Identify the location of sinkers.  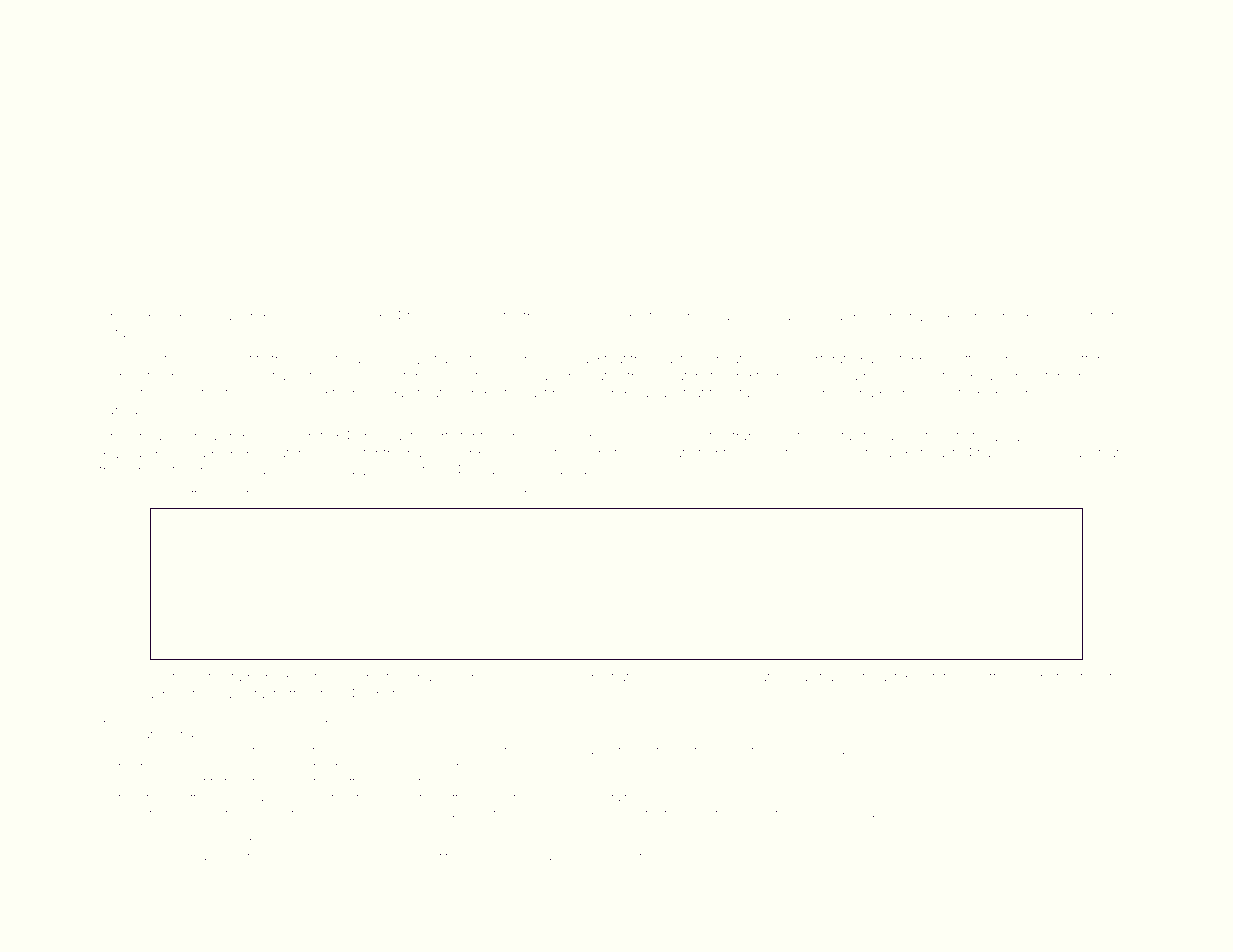
(476, 317).
